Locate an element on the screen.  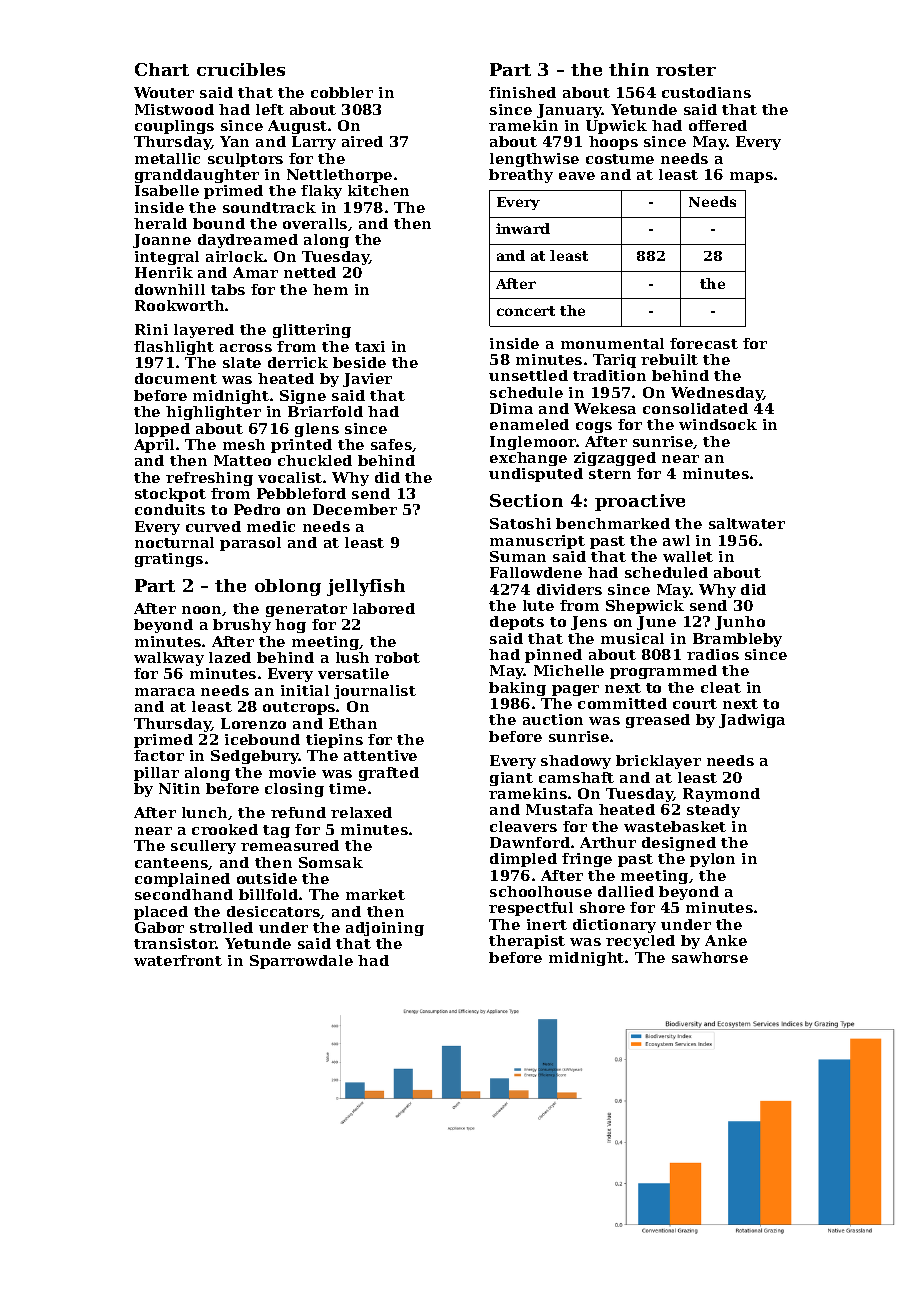
pylon is located at coordinates (712, 860).
